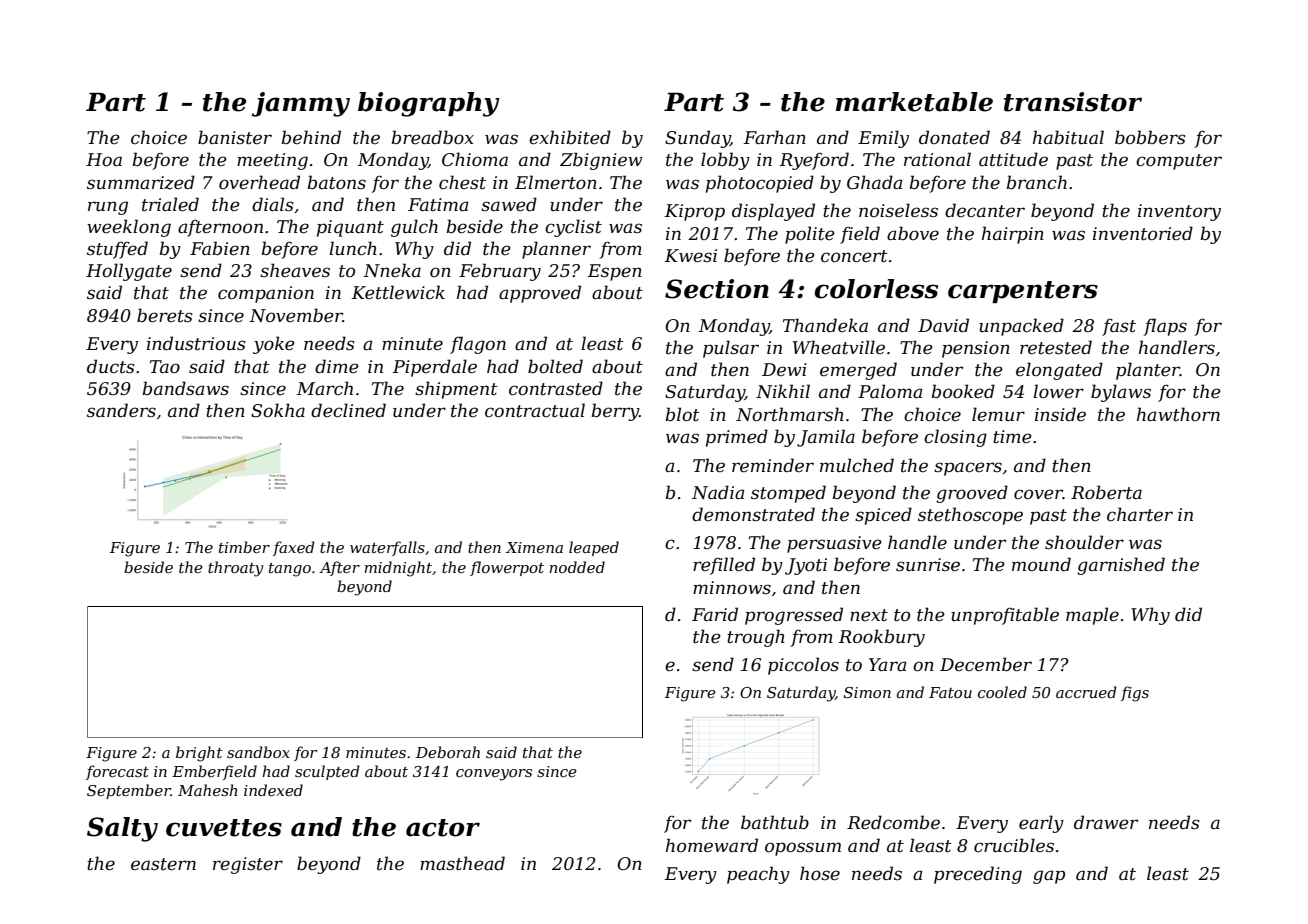 The height and width of the image is (924, 1308). Describe the element at coordinates (129, 272) in the image. I see `Hollygate` at that location.
